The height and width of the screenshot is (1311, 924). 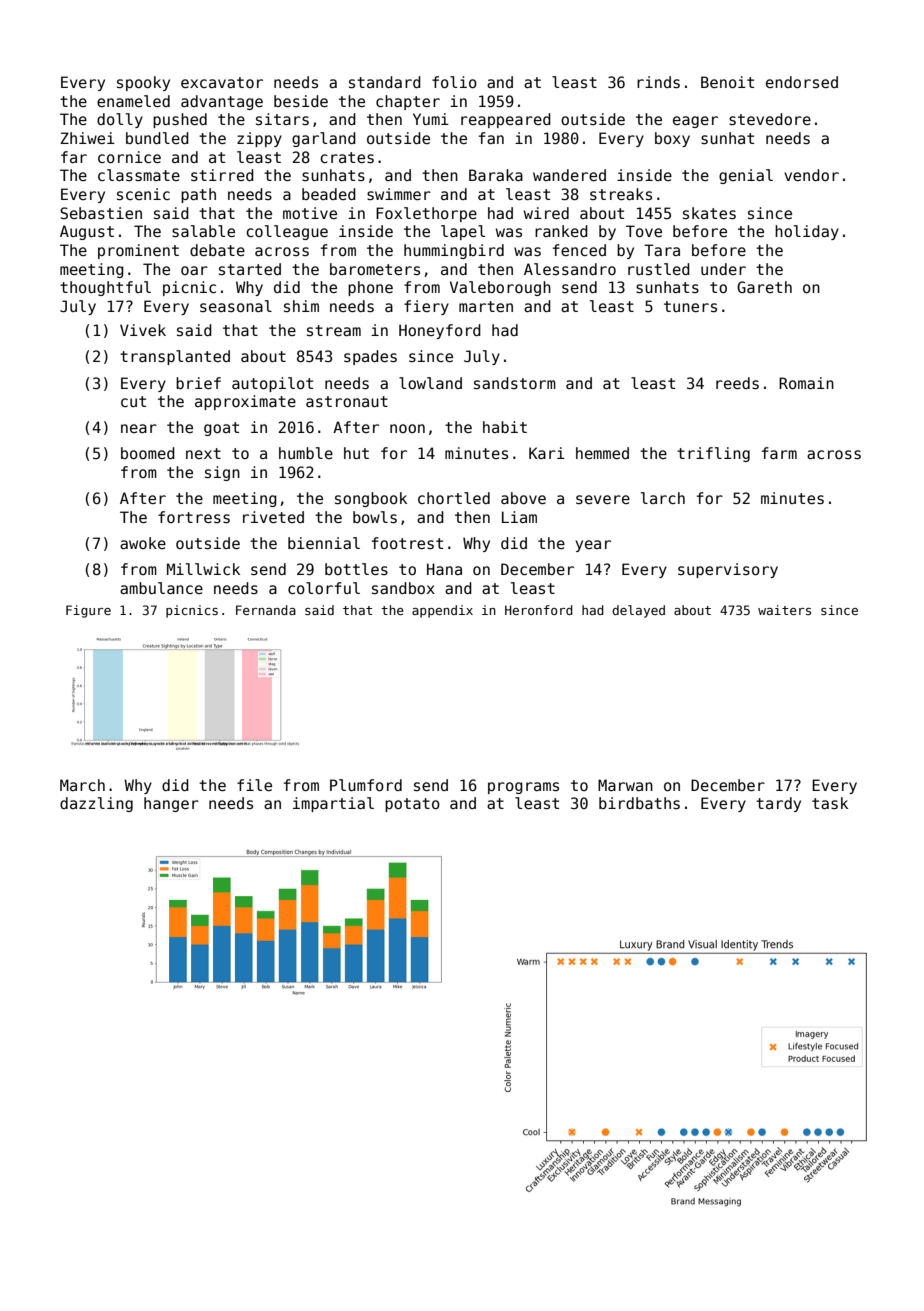 What do you see at coordinates (728, 570) in the screenshot?
I see `supervisory` at bounding box center [728, 570].
